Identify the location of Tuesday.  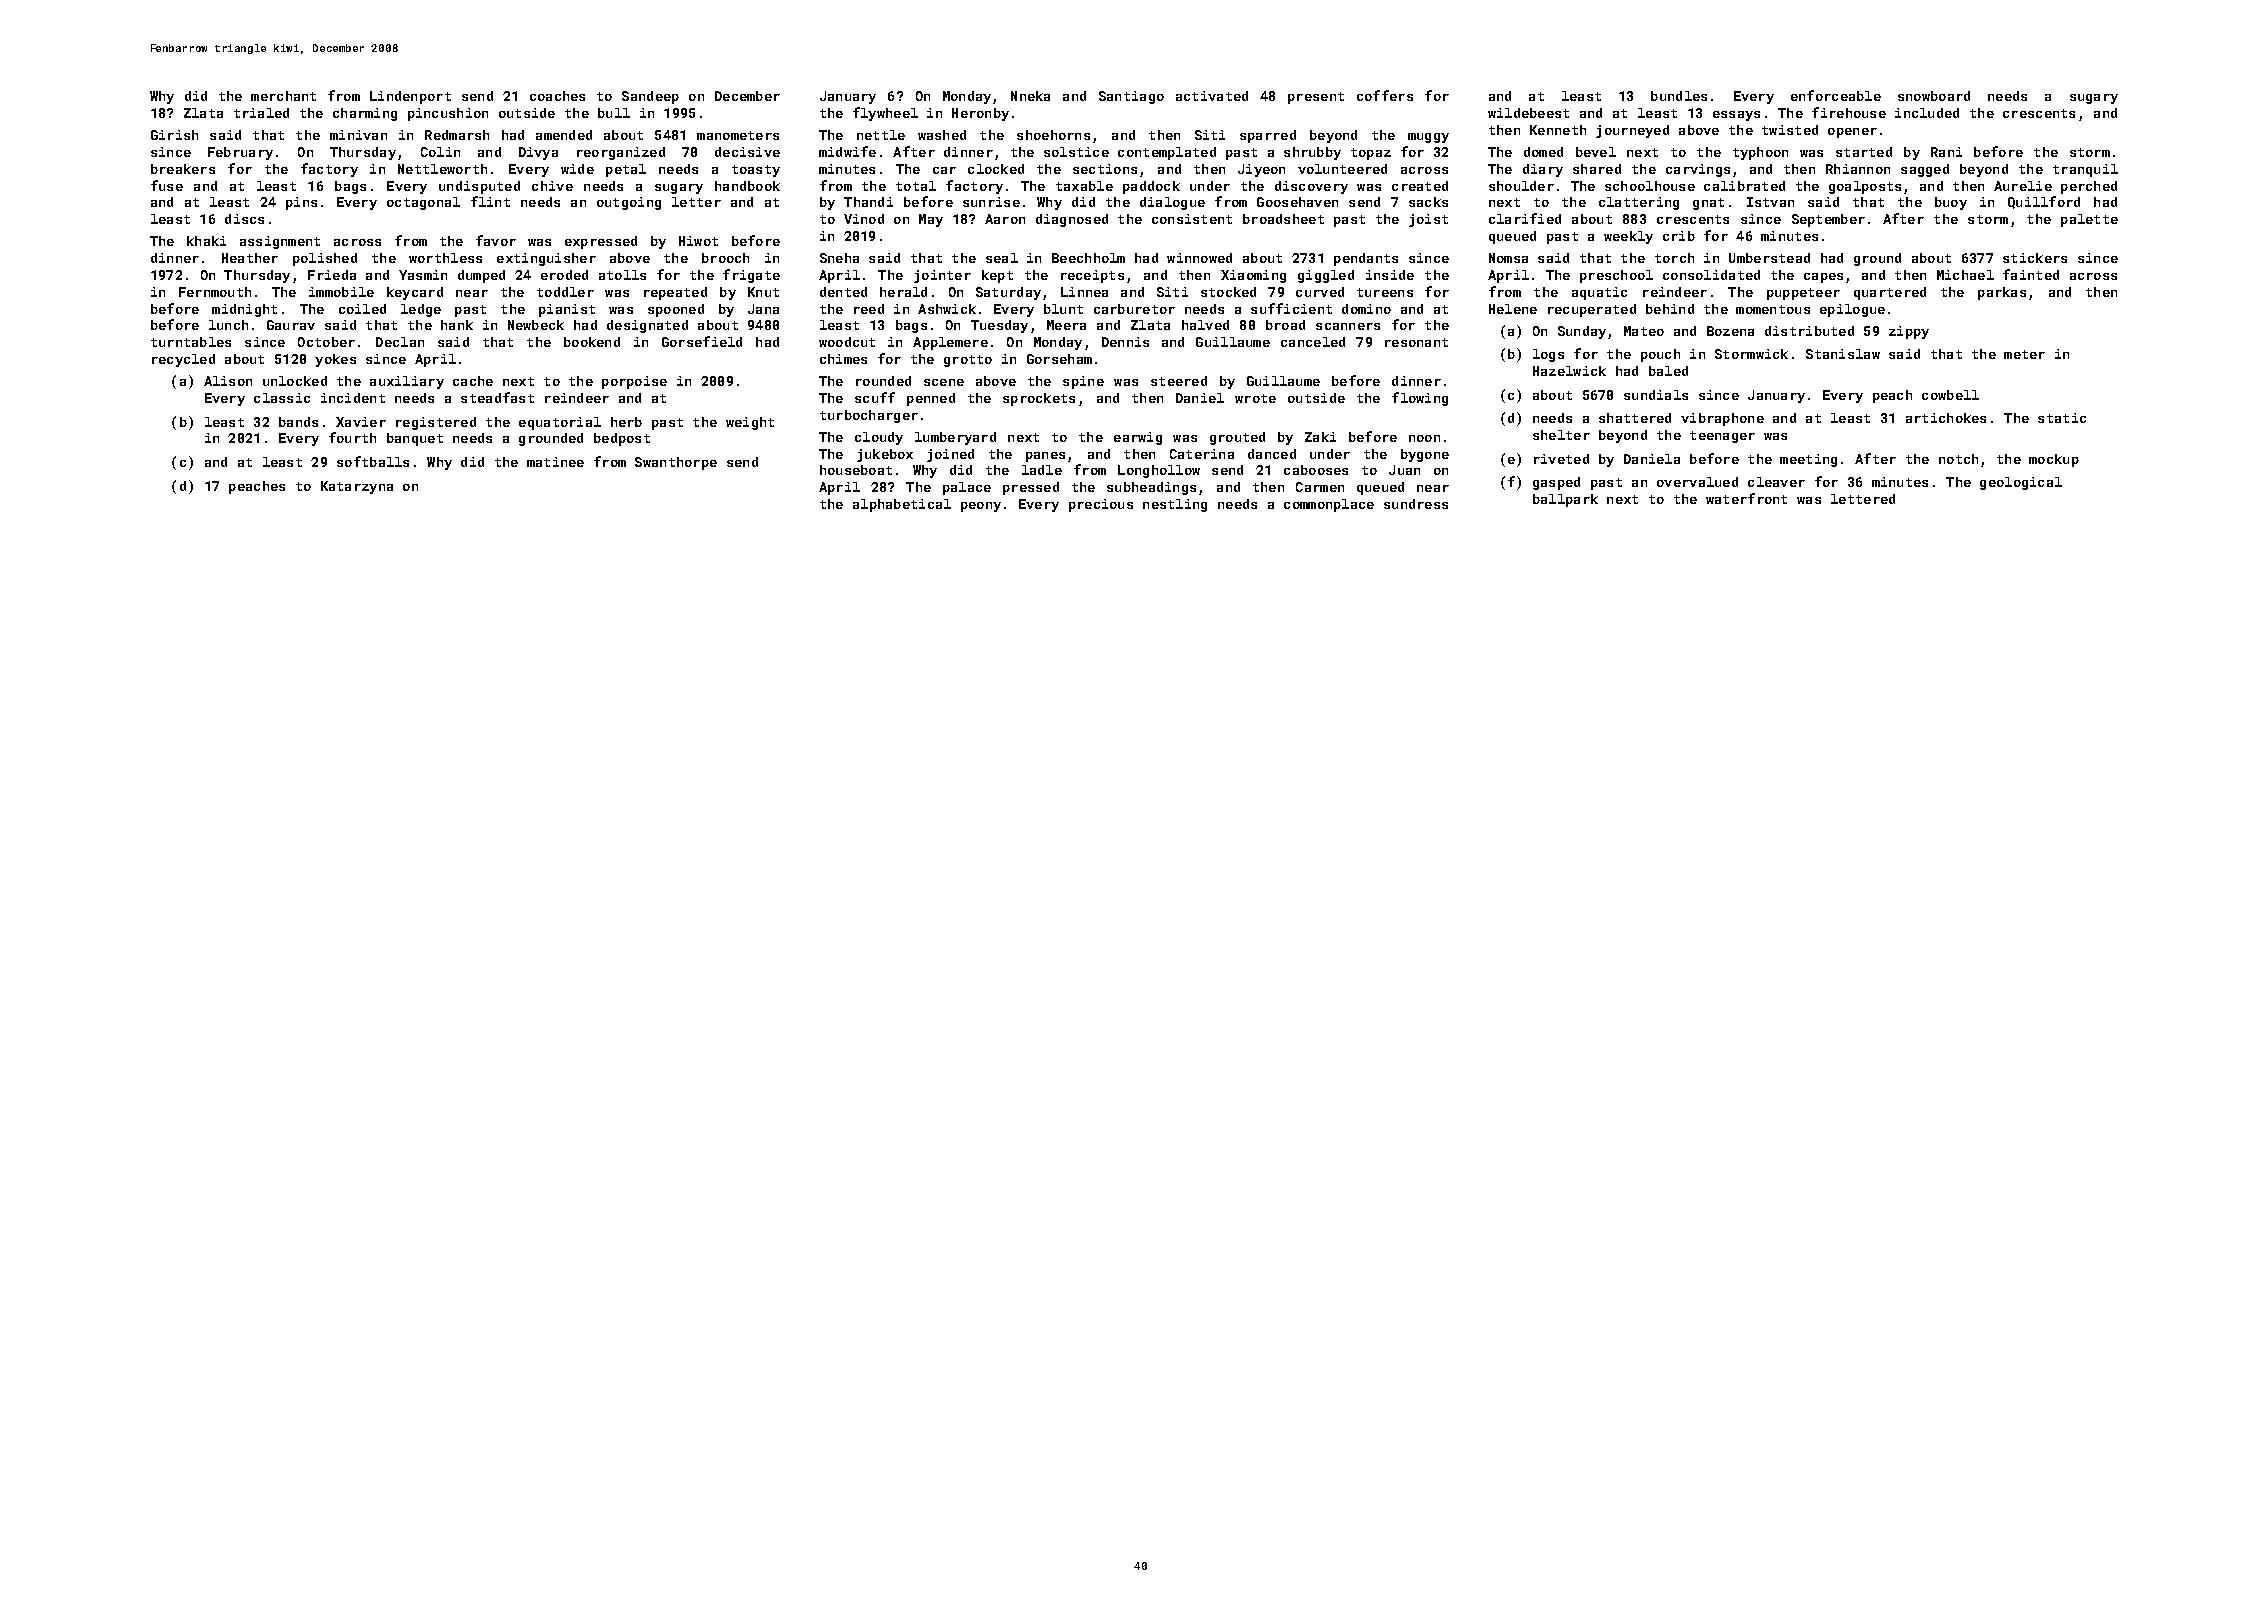
(999, 326).
